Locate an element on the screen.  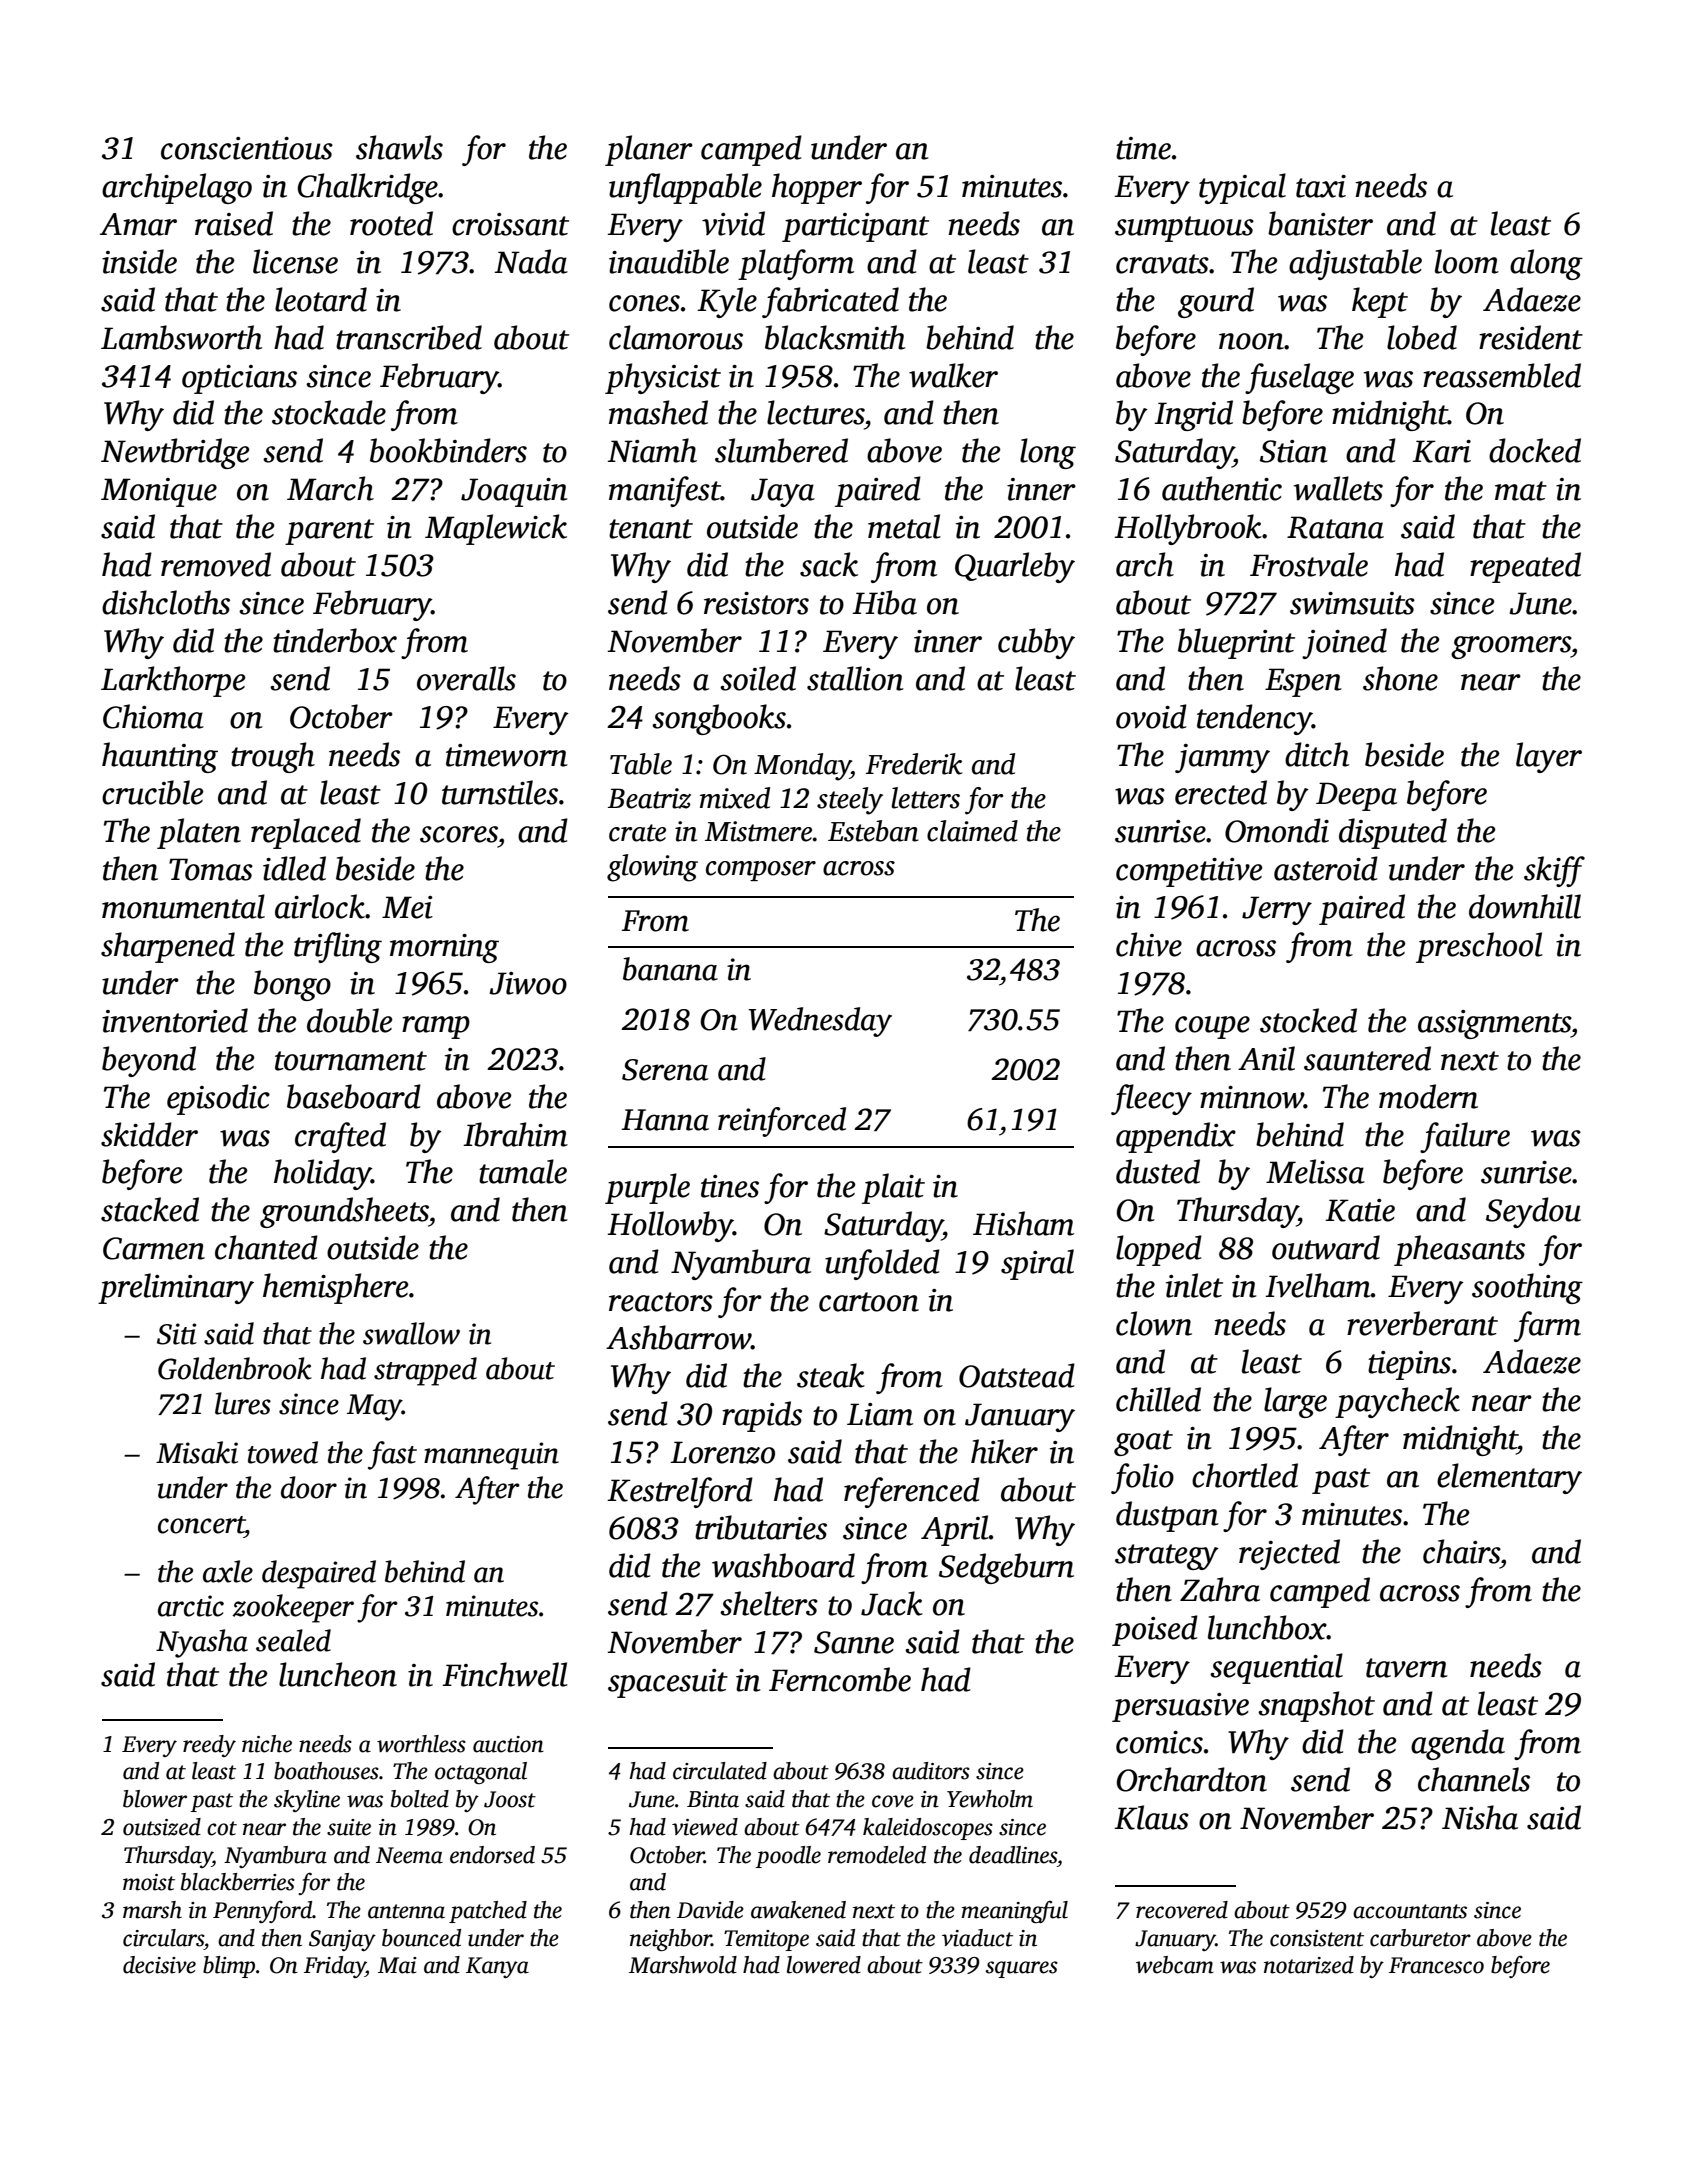
conscientious is located at coordinates (247, 148).
